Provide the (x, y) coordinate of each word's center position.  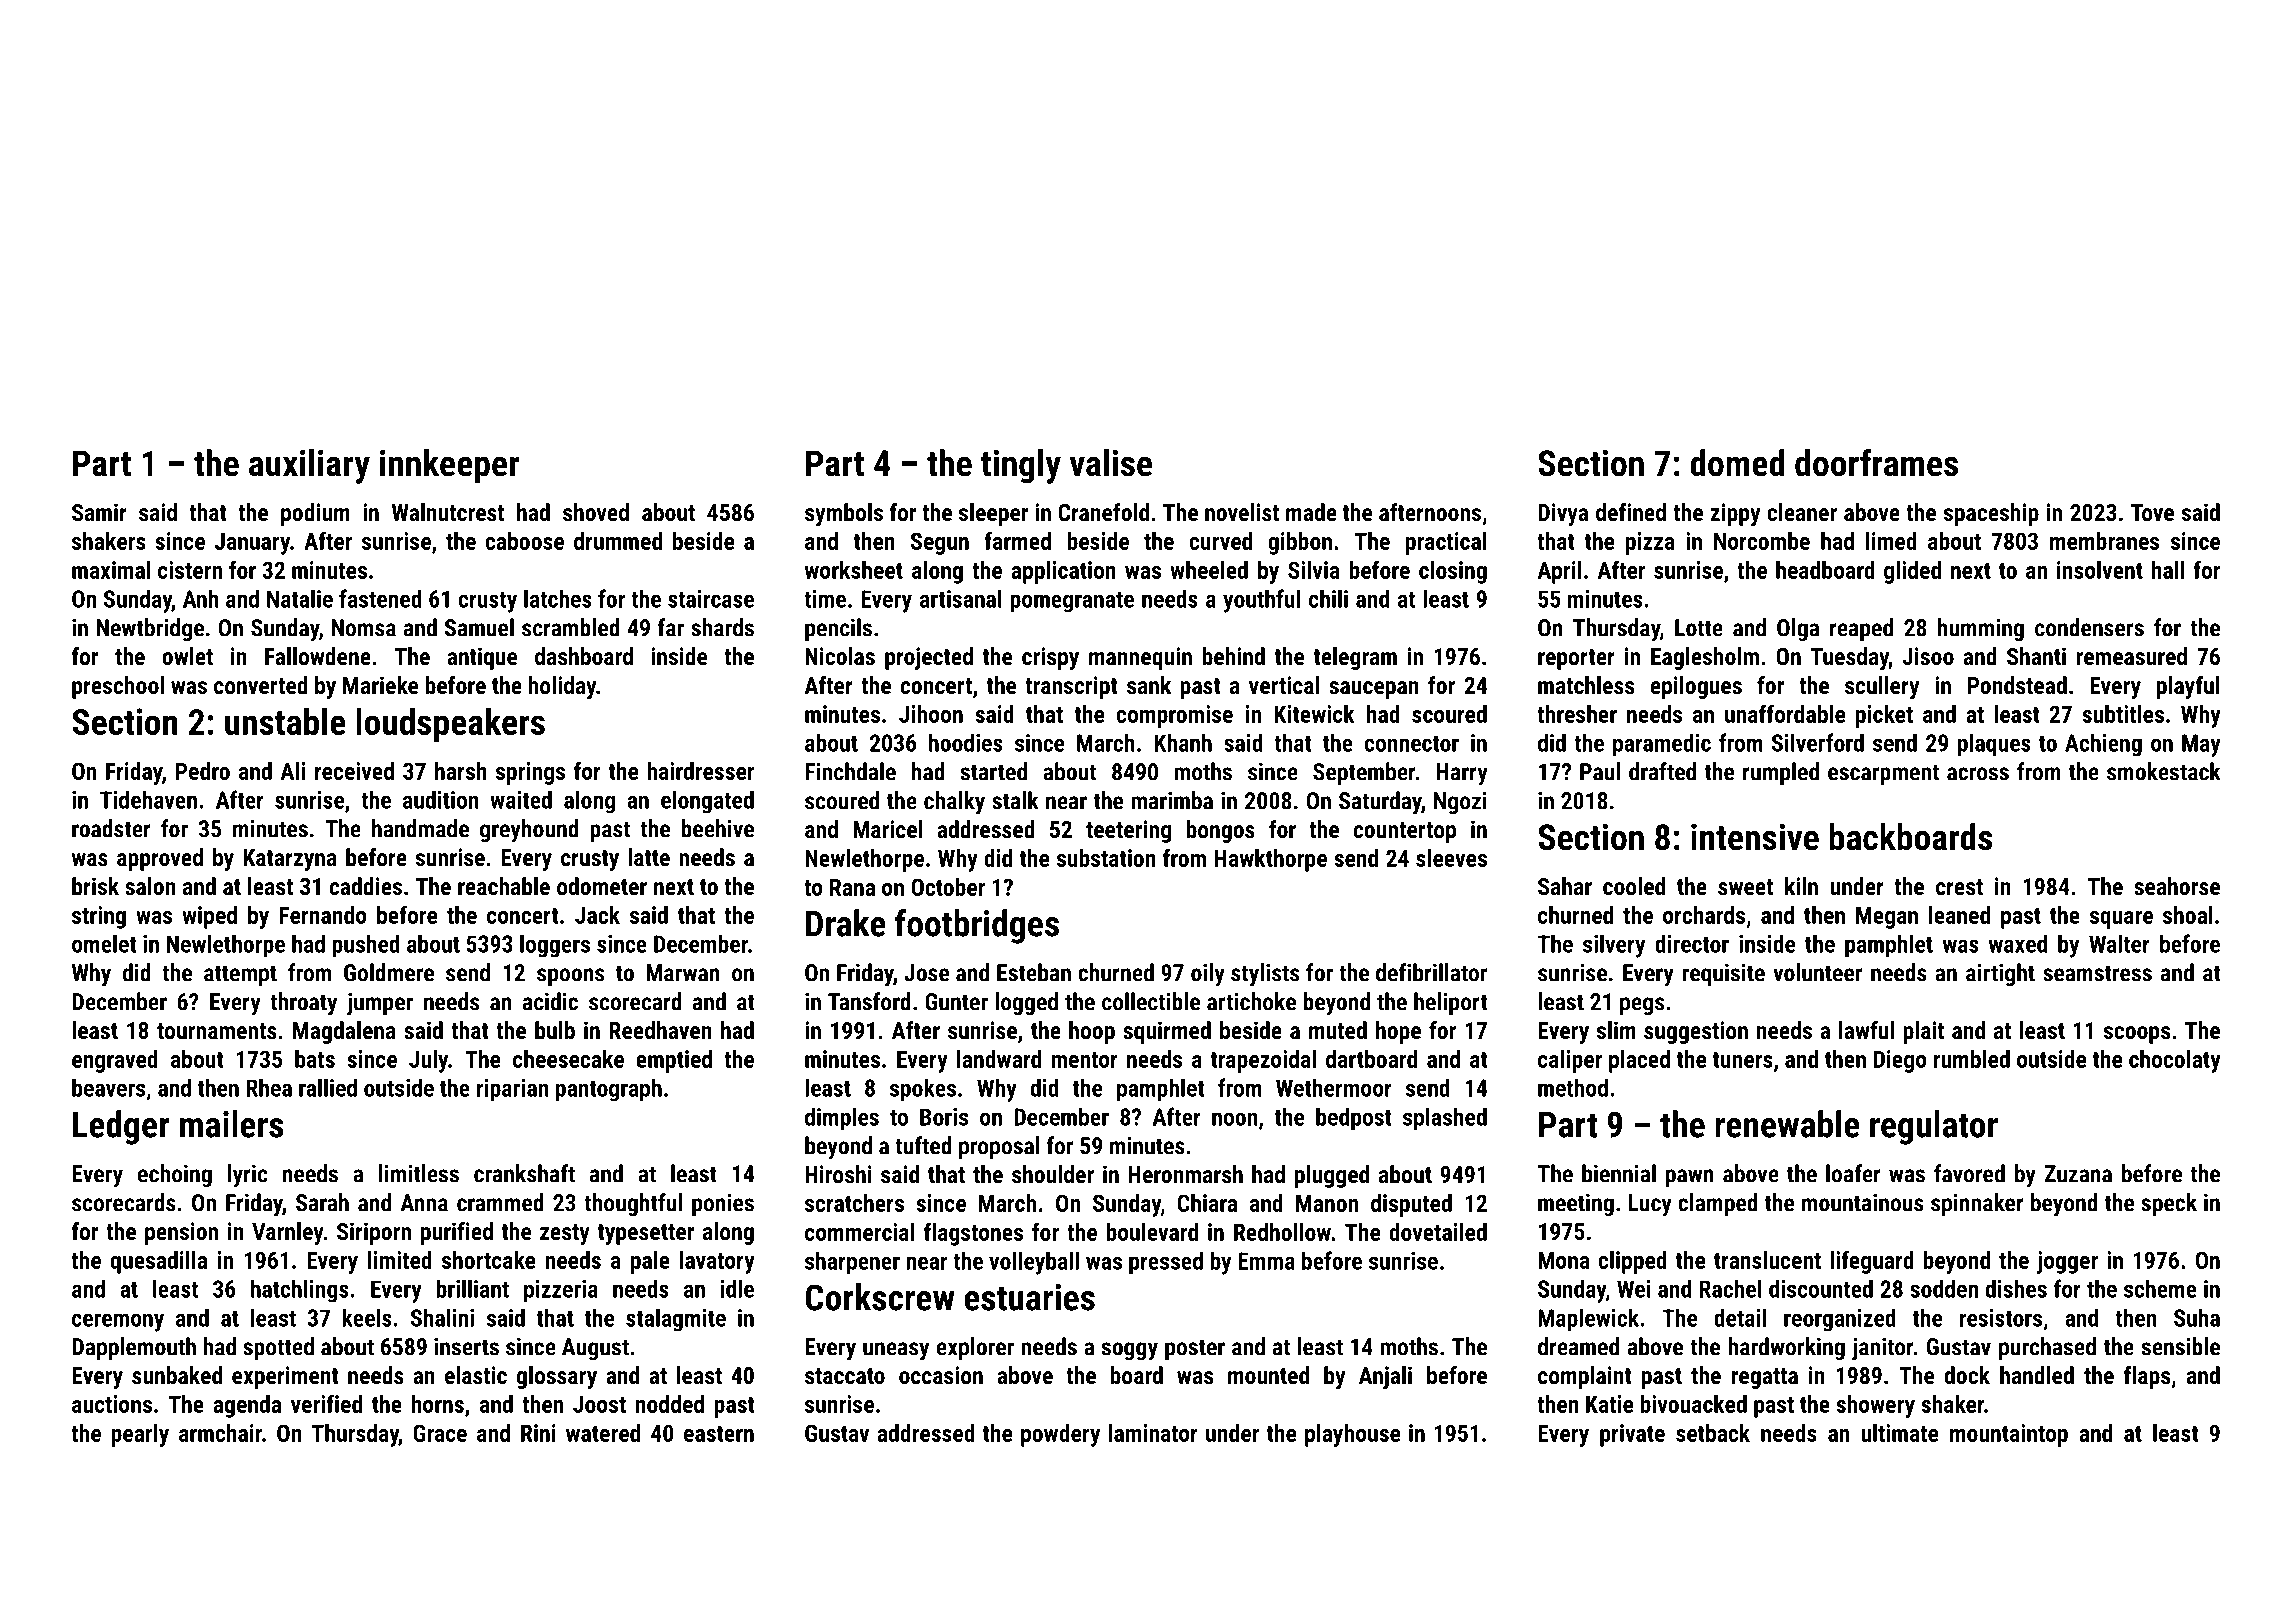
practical (1446, 543)
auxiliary (309, 466)
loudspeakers (450, 725)
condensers (2089, 627)
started (994, 771)
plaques (1994, 745)
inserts (466, 1346)
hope (1398, 1032)
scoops (2137, 1035)
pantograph (609, 1090)
